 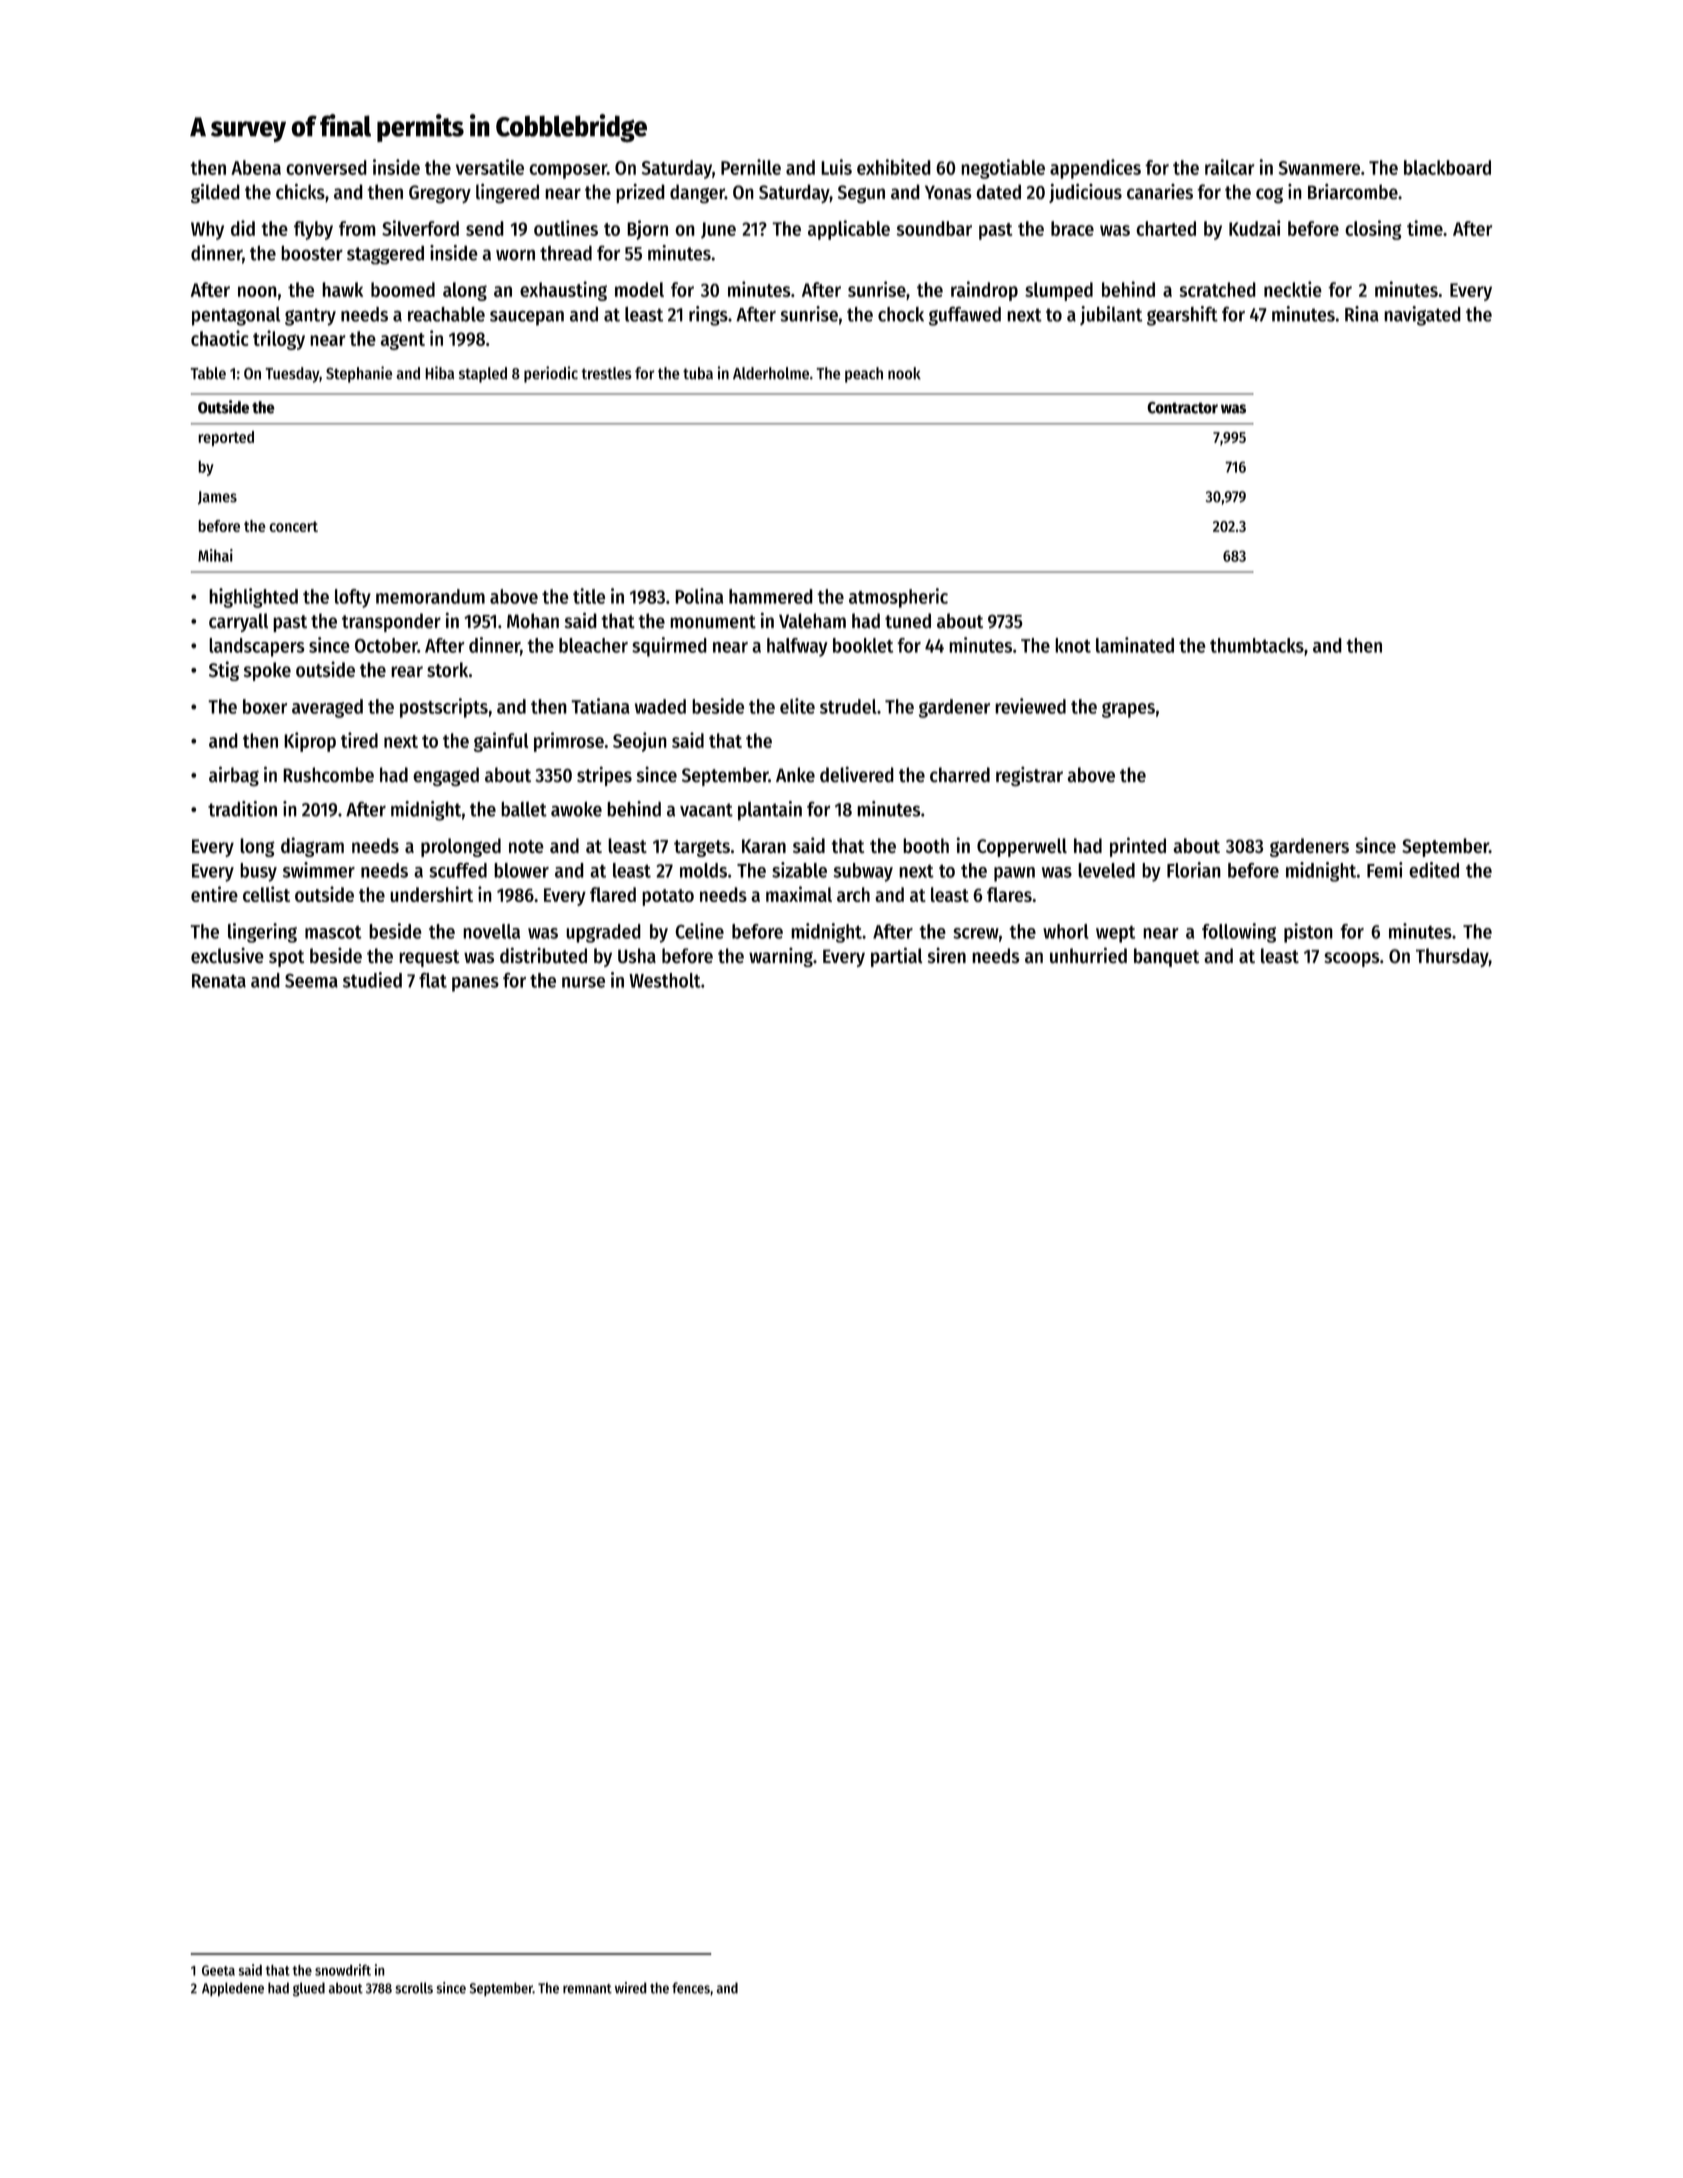 I want to click on laminated, so click(x=1135, y=645).
